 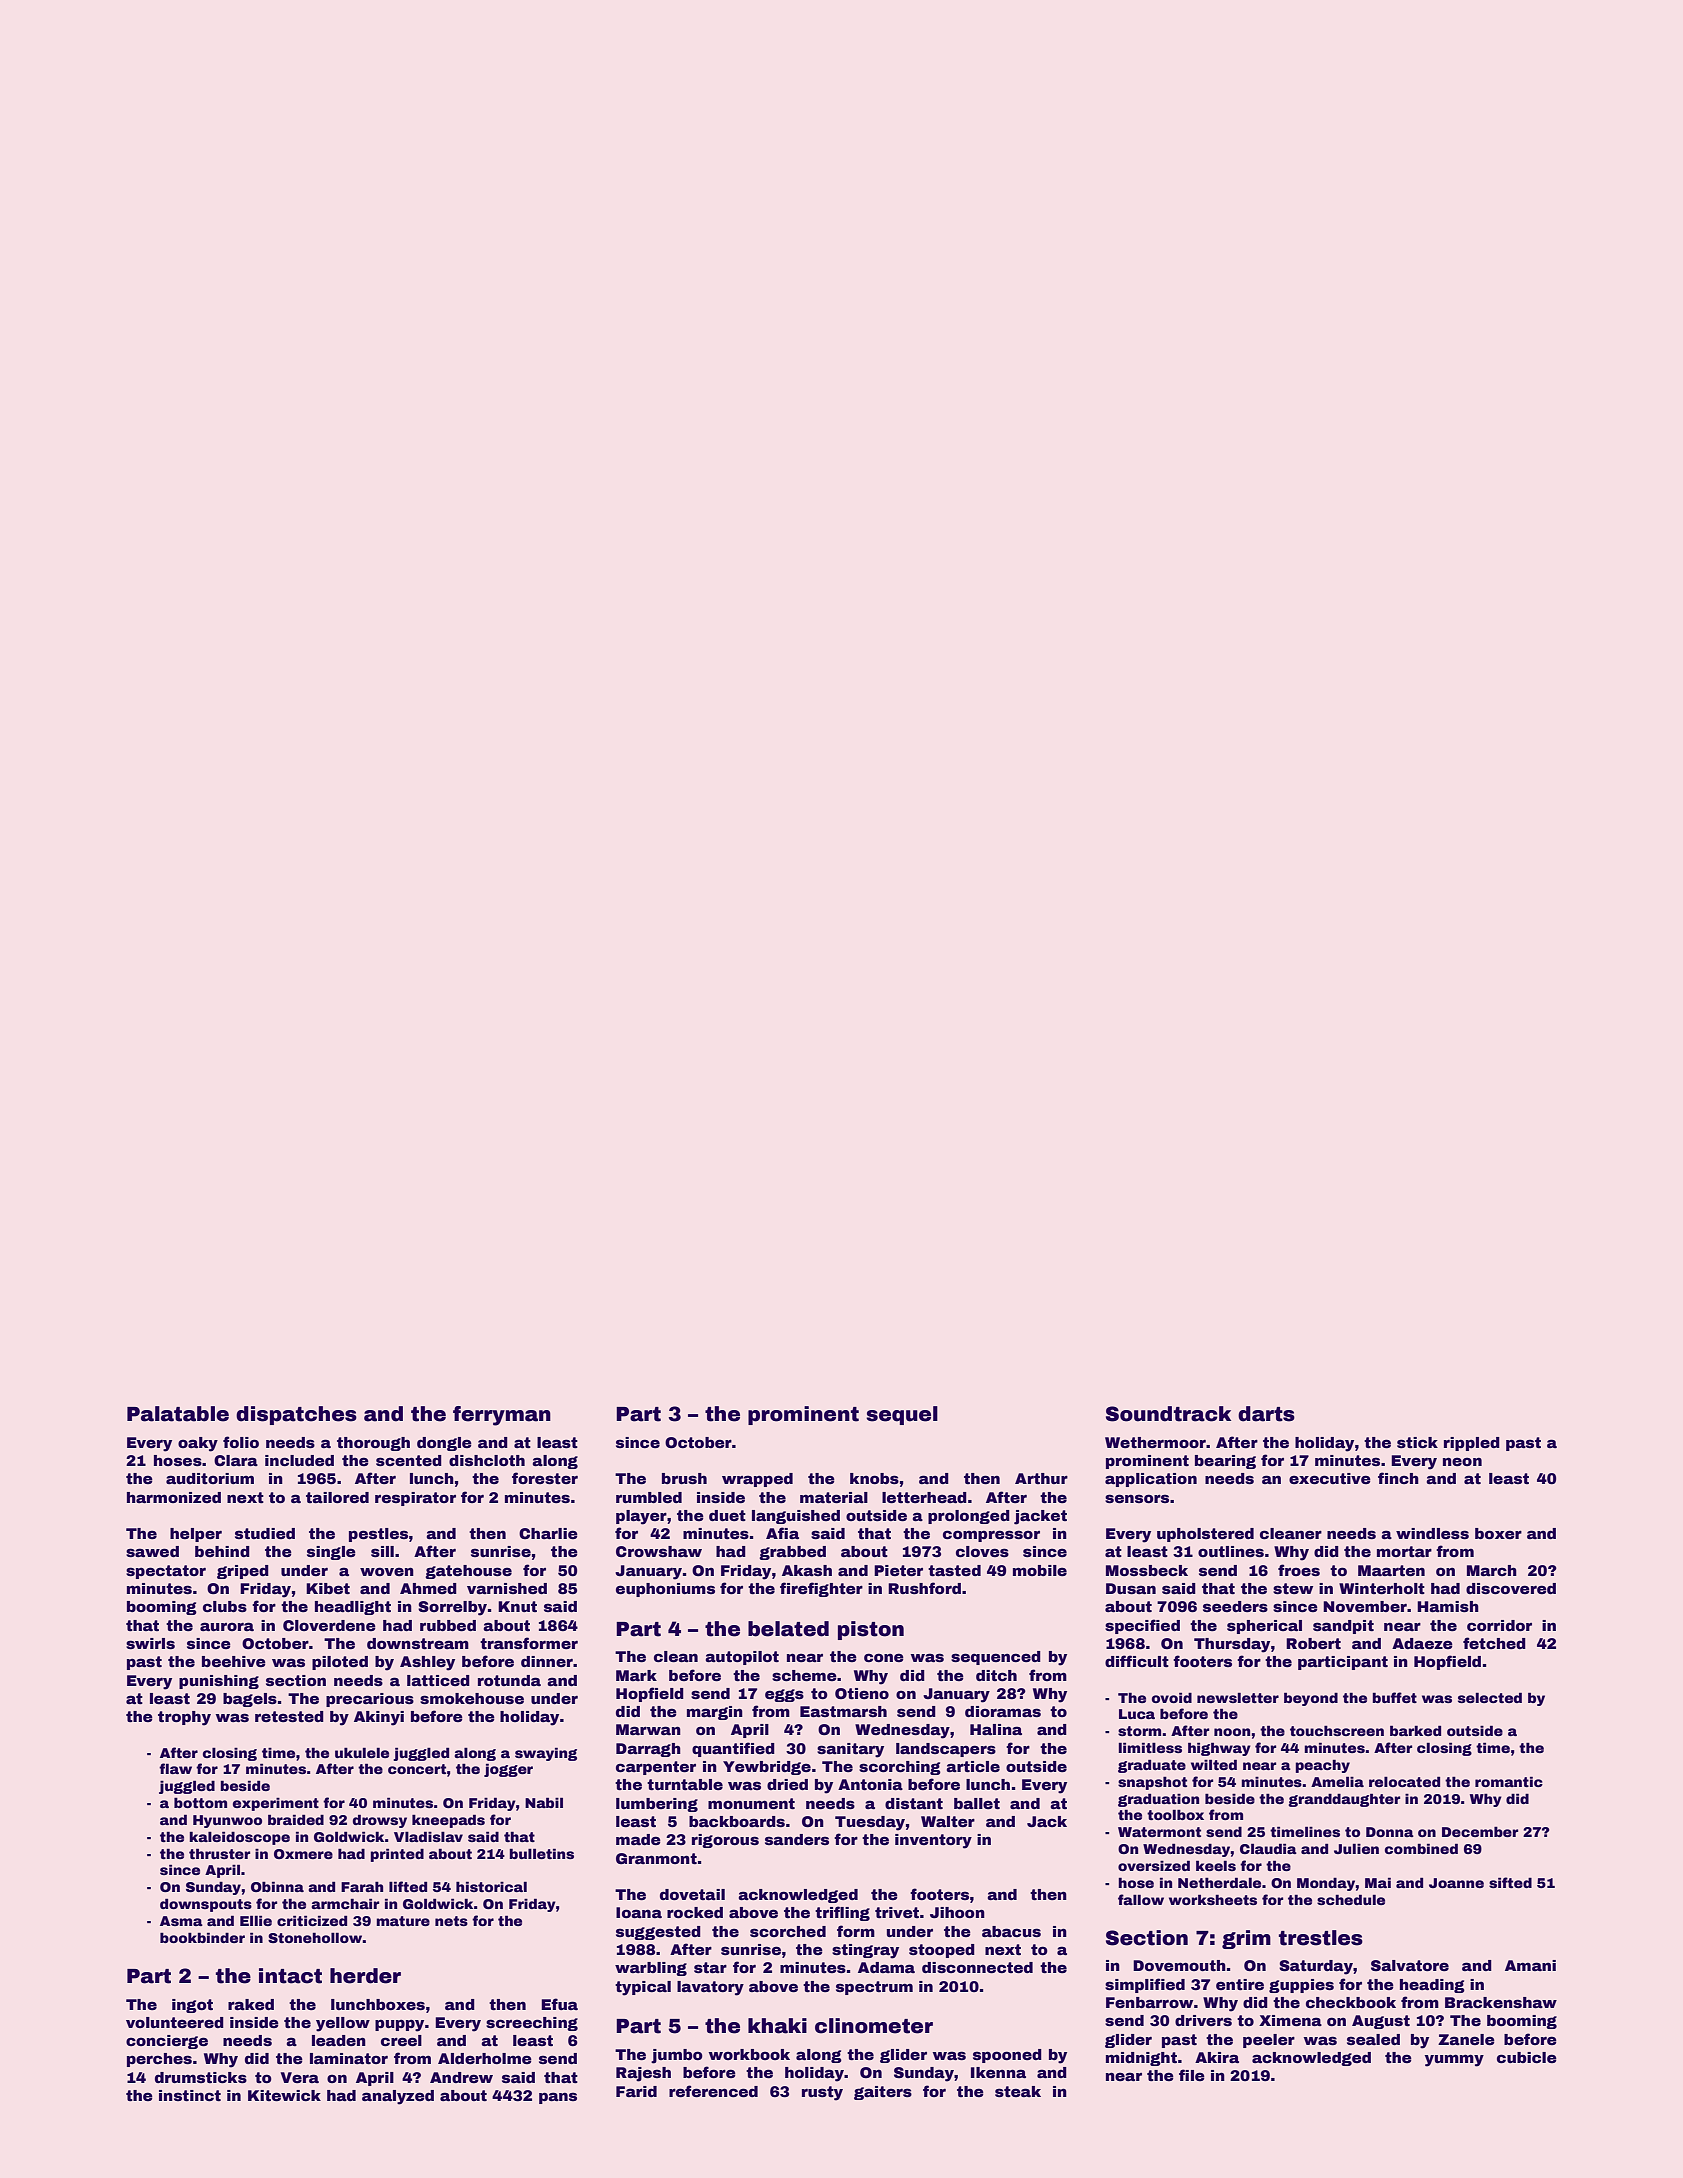 What do you see at coordinates (1472, 1444) in the page?
I see `rippled` at bounding box center [1472, 1444].
